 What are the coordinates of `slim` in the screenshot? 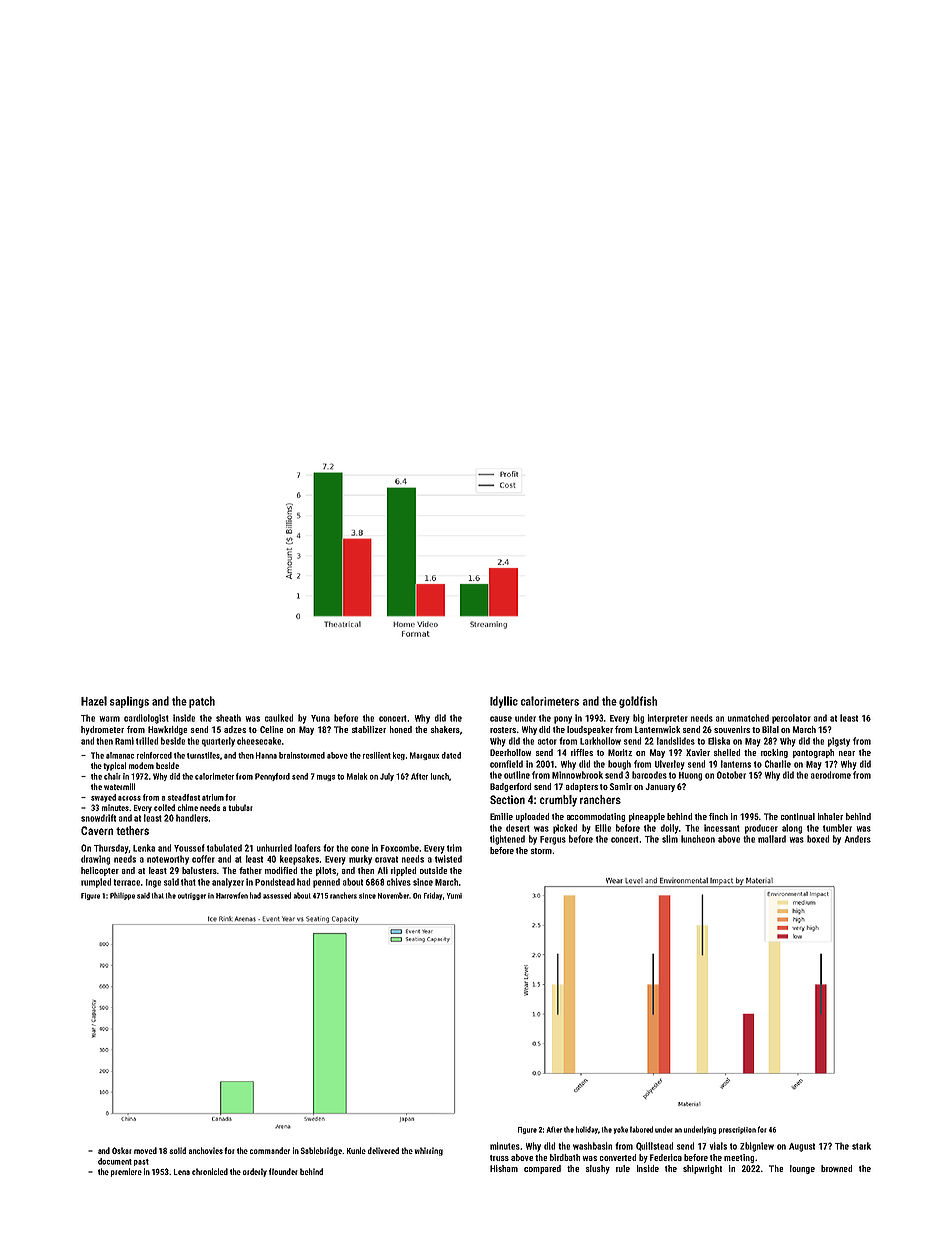 It's located at (670, 839).
